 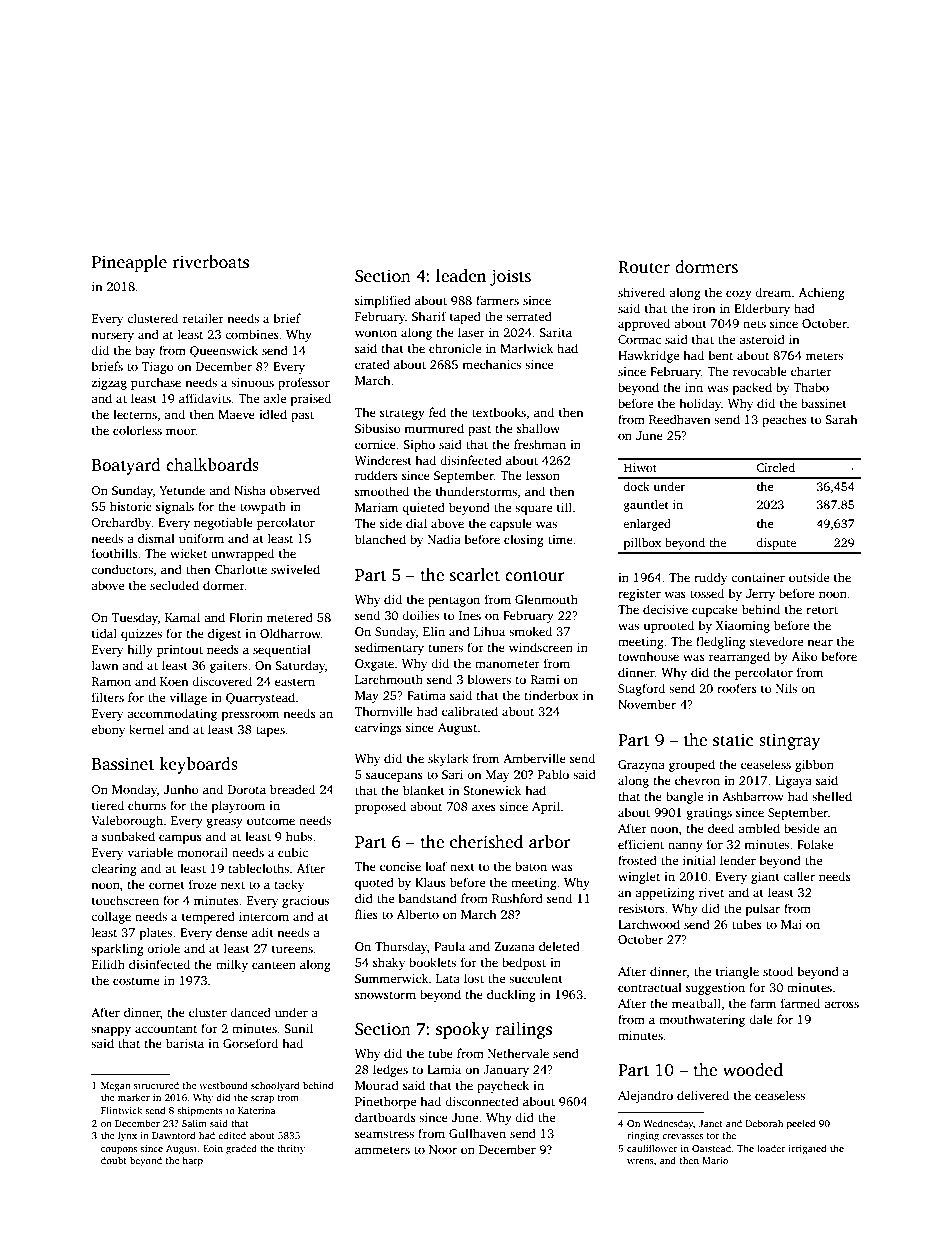 I want to click on wooded, so click(x=753, y=1070).
